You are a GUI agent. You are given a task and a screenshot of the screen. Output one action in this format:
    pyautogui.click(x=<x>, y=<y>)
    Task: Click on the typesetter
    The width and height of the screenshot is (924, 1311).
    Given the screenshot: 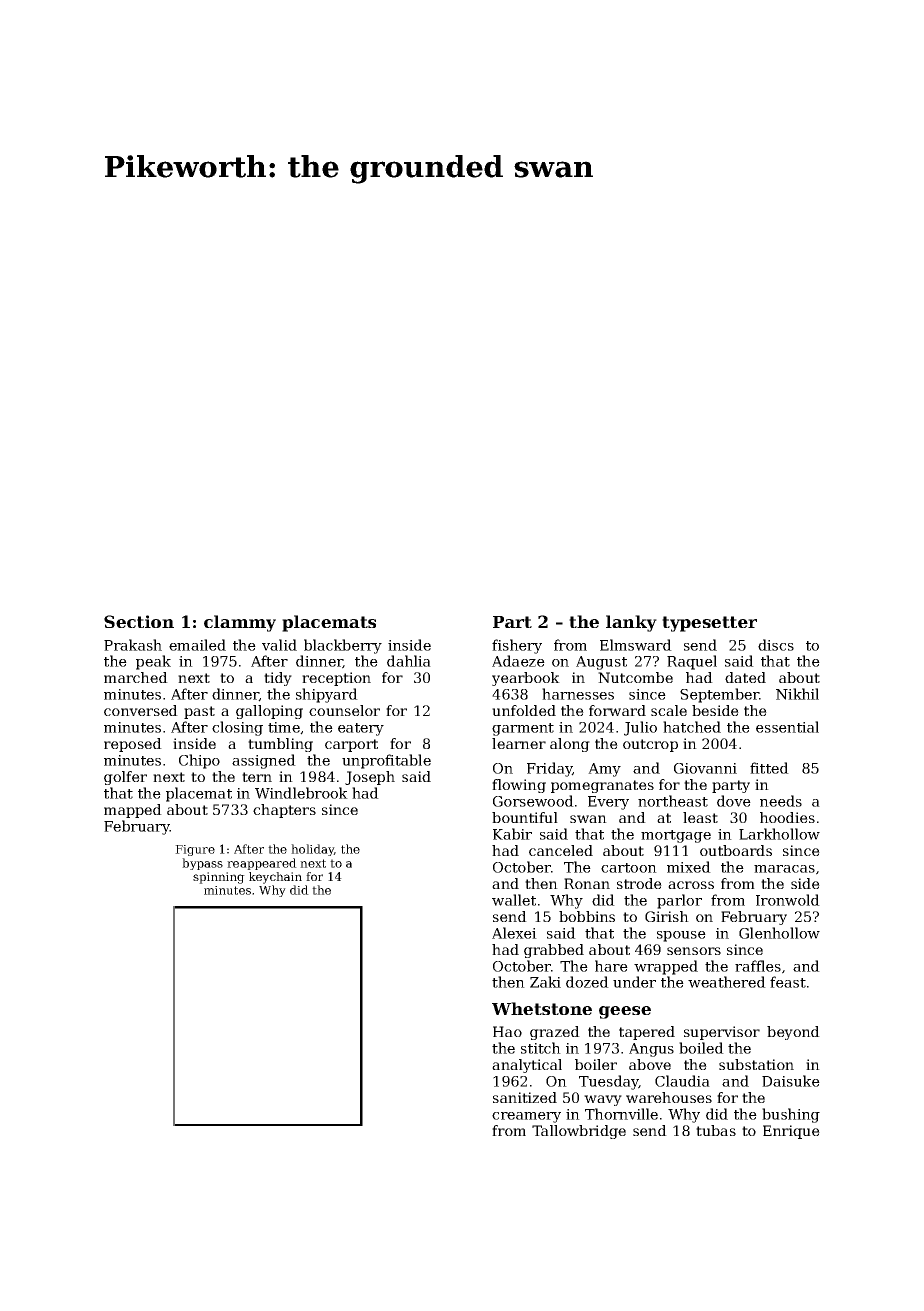 What is the action you would take?
    pyautogui.click(x=709, y=624)
